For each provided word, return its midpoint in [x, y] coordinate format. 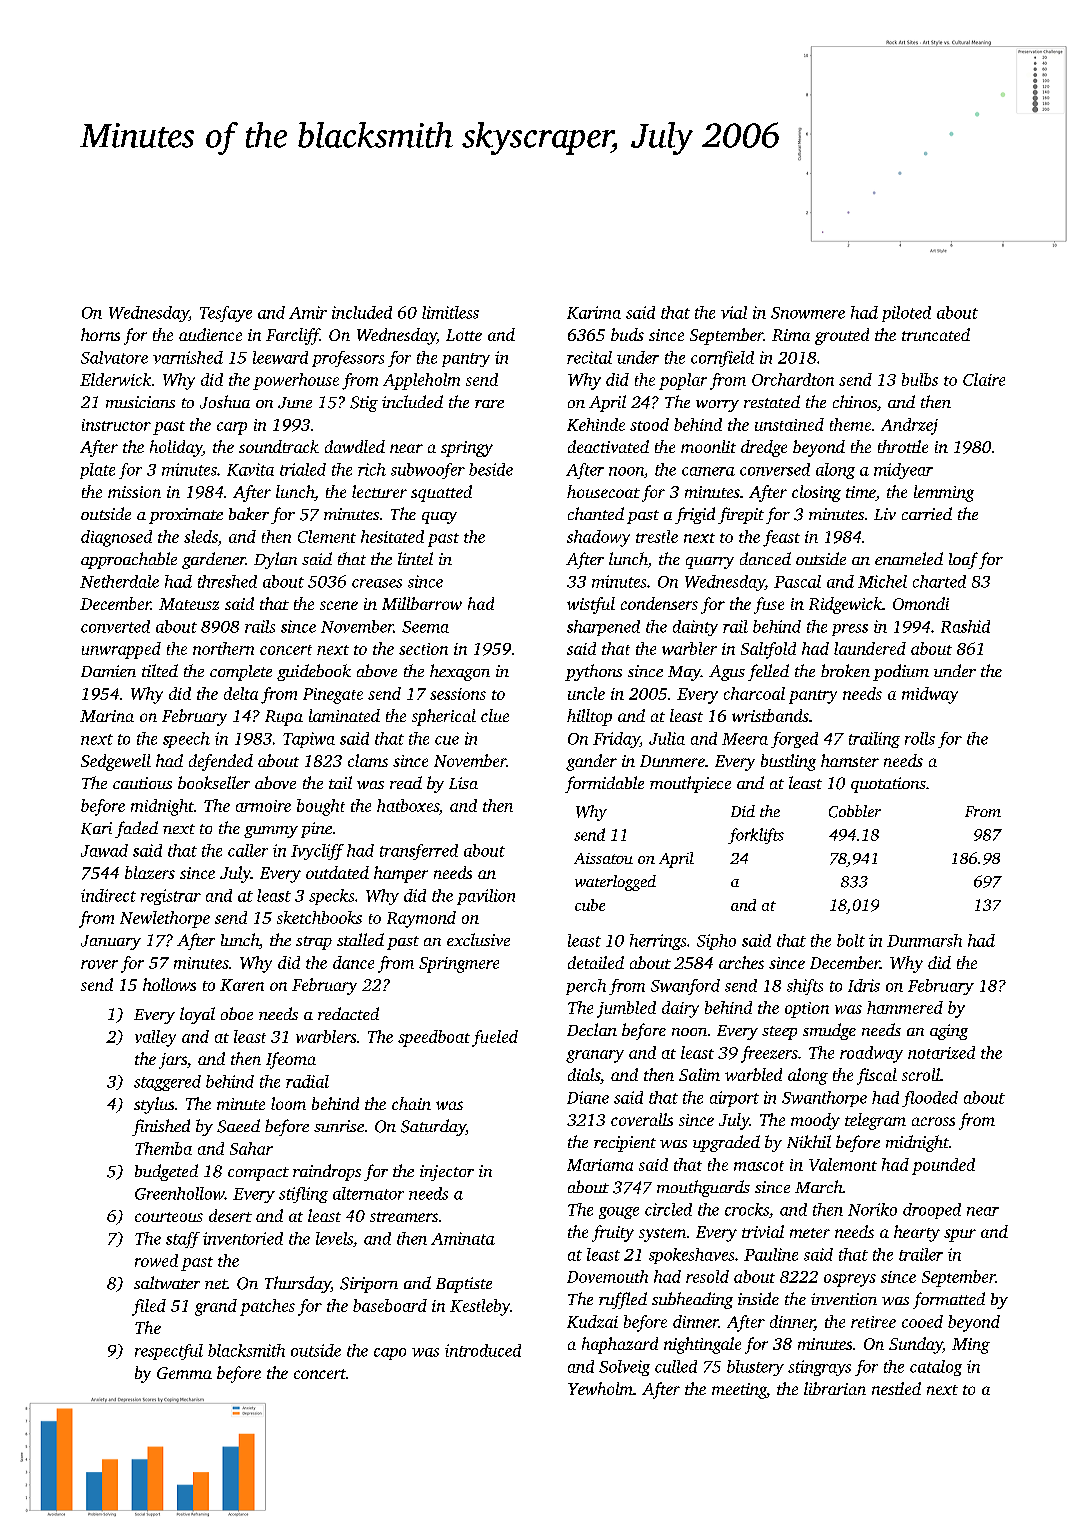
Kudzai [592, 1321]
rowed [156, 1260]
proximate [186, 516]
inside [758, 1298]
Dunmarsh [924, 940]
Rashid [965, 626]
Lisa [463, 783]
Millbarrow [422, 603]
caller [248, 850]
